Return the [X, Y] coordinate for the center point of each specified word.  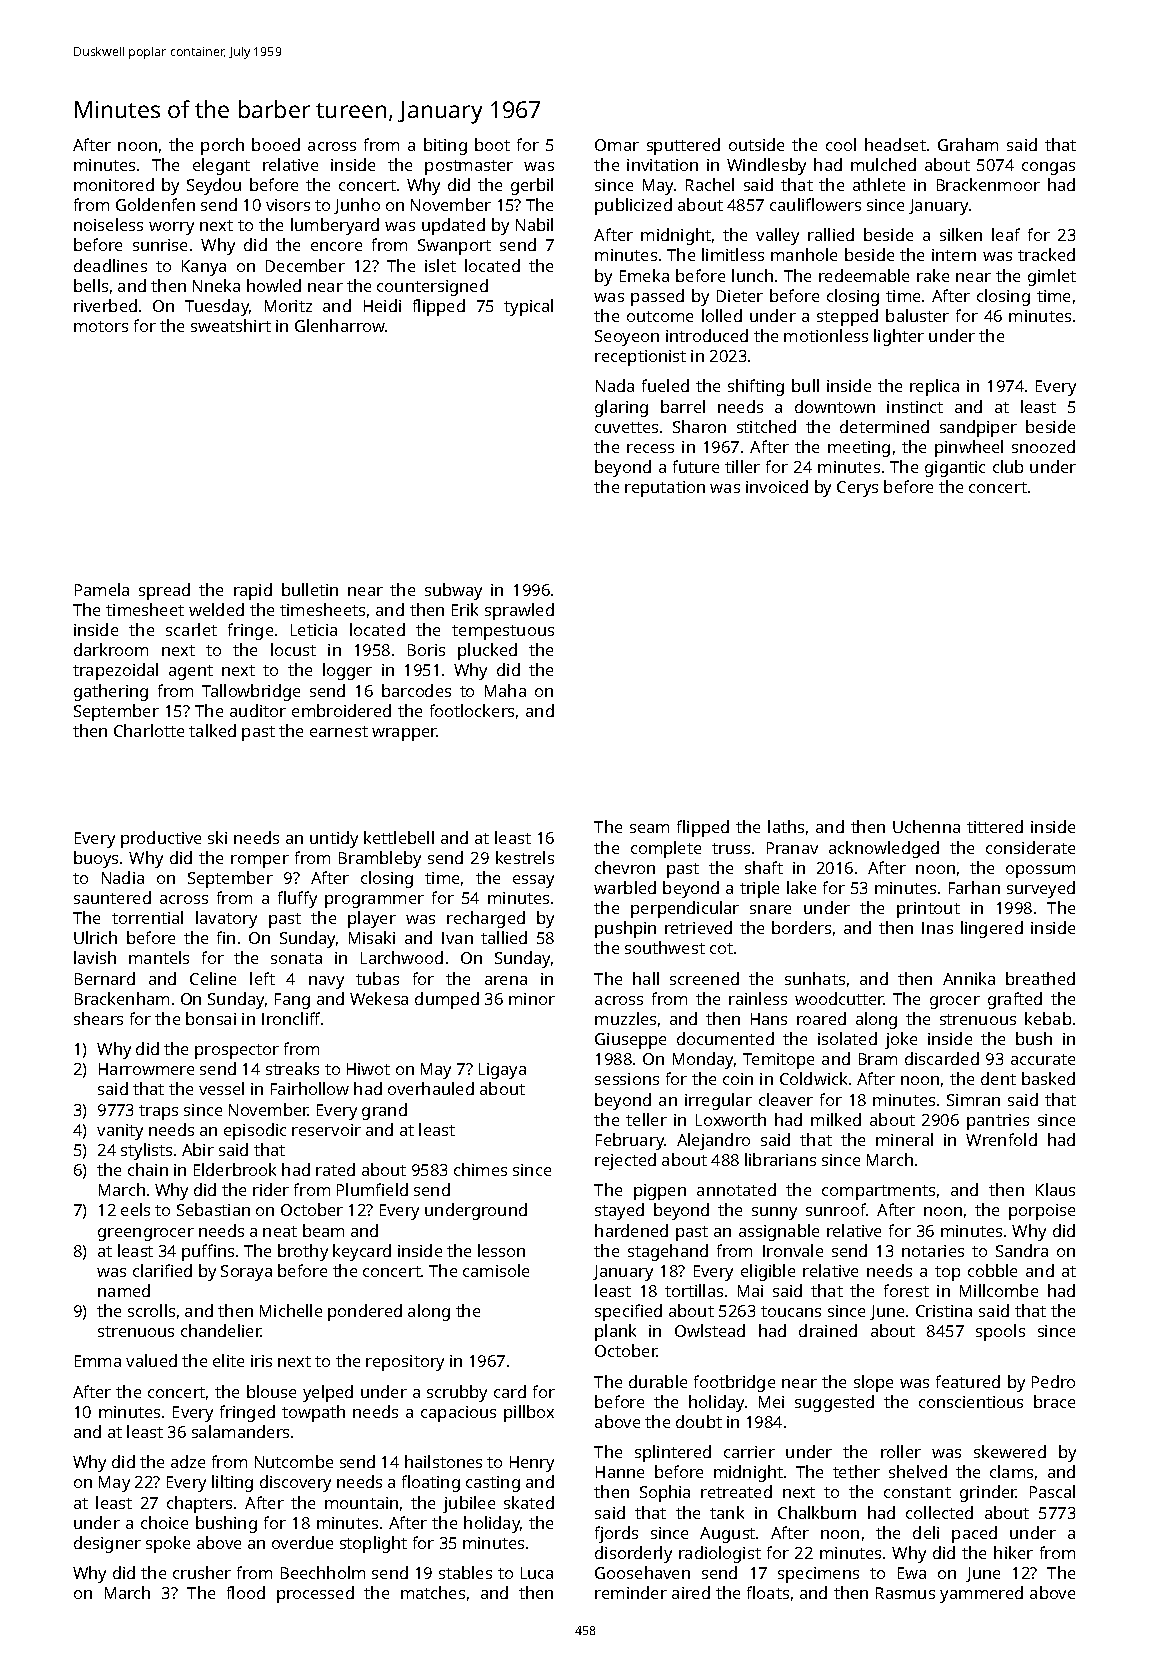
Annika [969, 978]
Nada [615, 385]
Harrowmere [146, 1069]
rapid [253, 591]
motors [101, 326]
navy [326, 982]
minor [532, 999]
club [1008, 466]
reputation [665, 489]
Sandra [1022, 1250]
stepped [847, 317]
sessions [627, 1079]
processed [315, 1594]
